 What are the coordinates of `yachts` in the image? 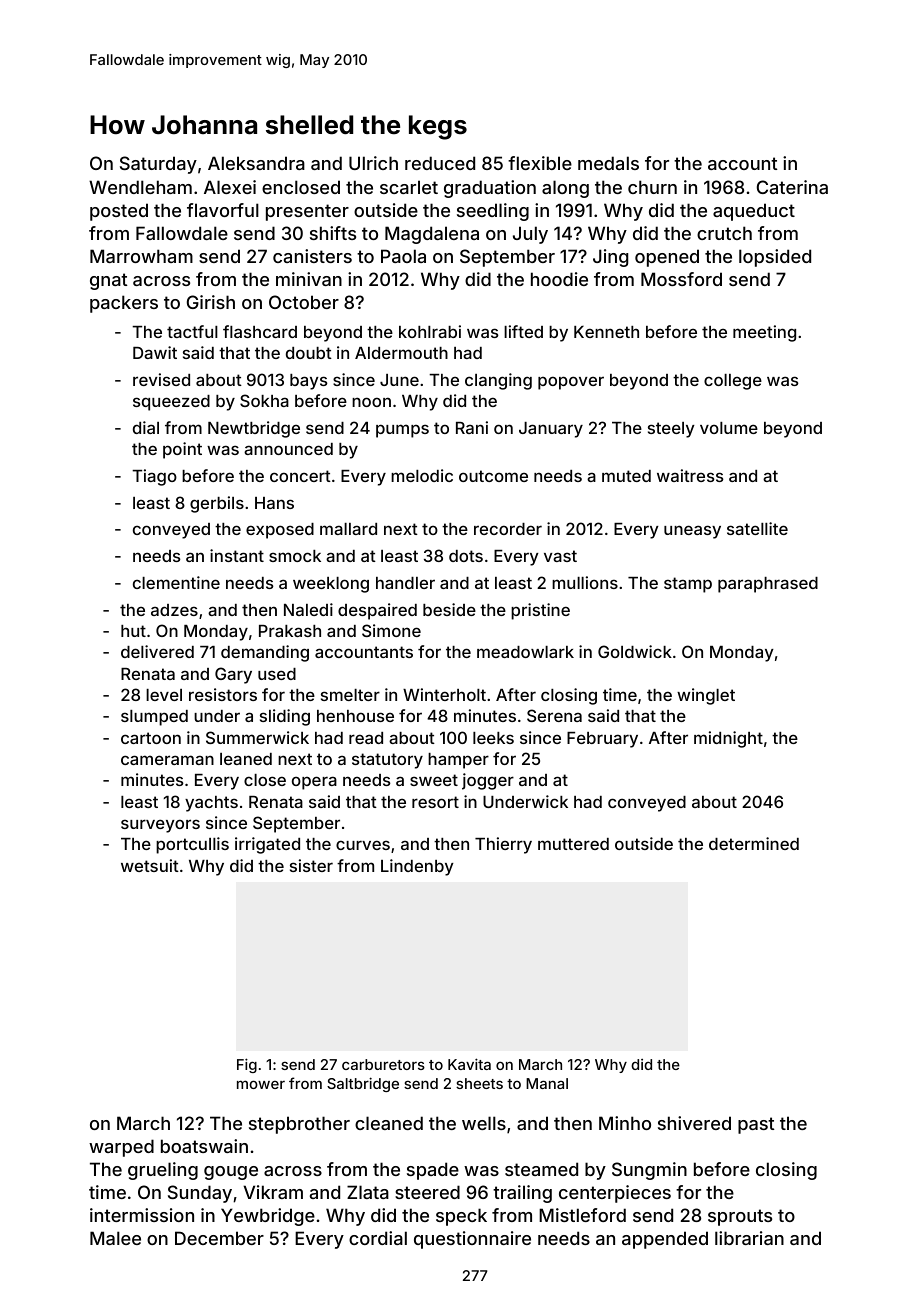 It's located at (211, 804).
